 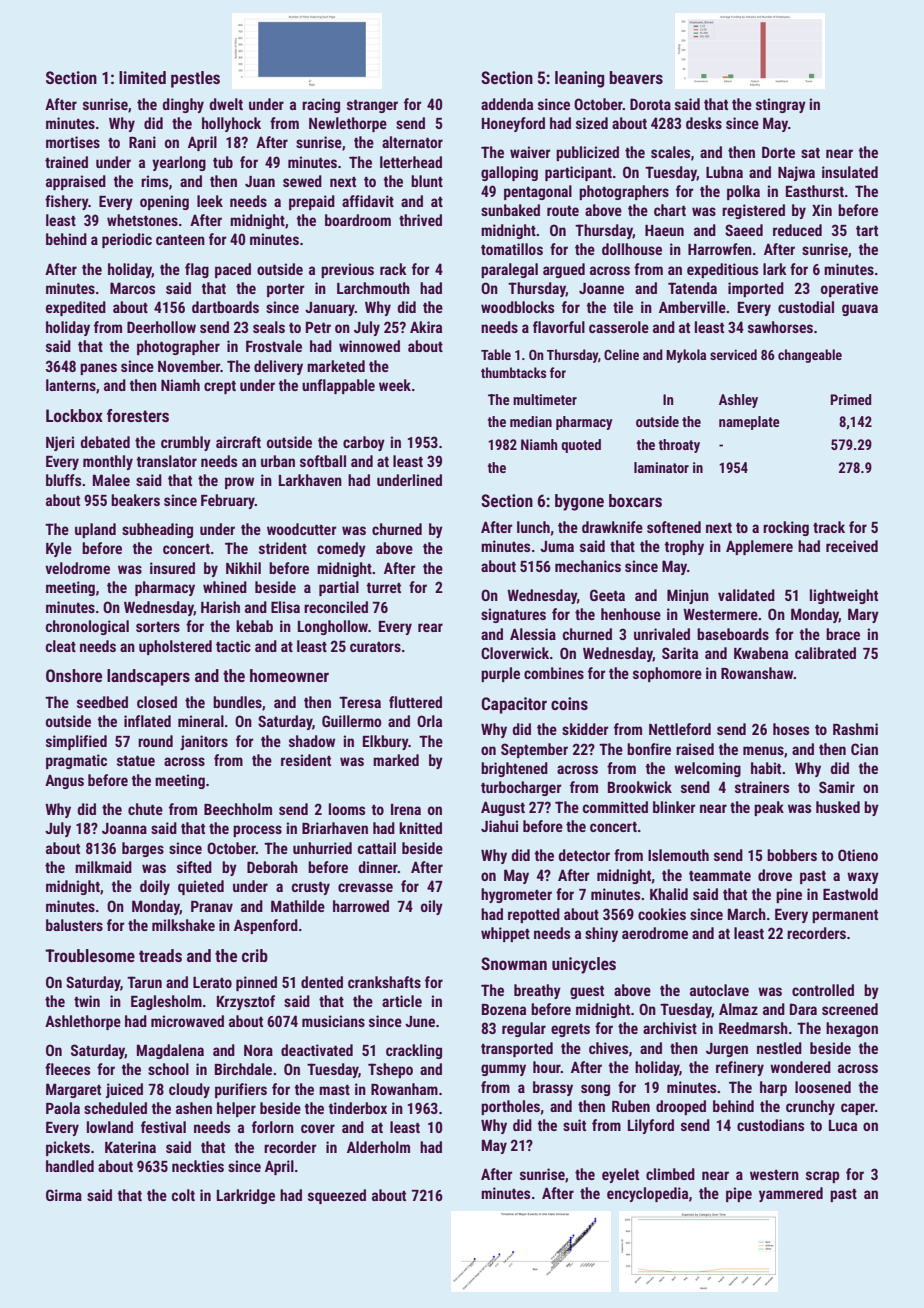 What do you see at coordinates (285, 607) in the document?
I see `Elisa` at bounding box center [285, 607].
